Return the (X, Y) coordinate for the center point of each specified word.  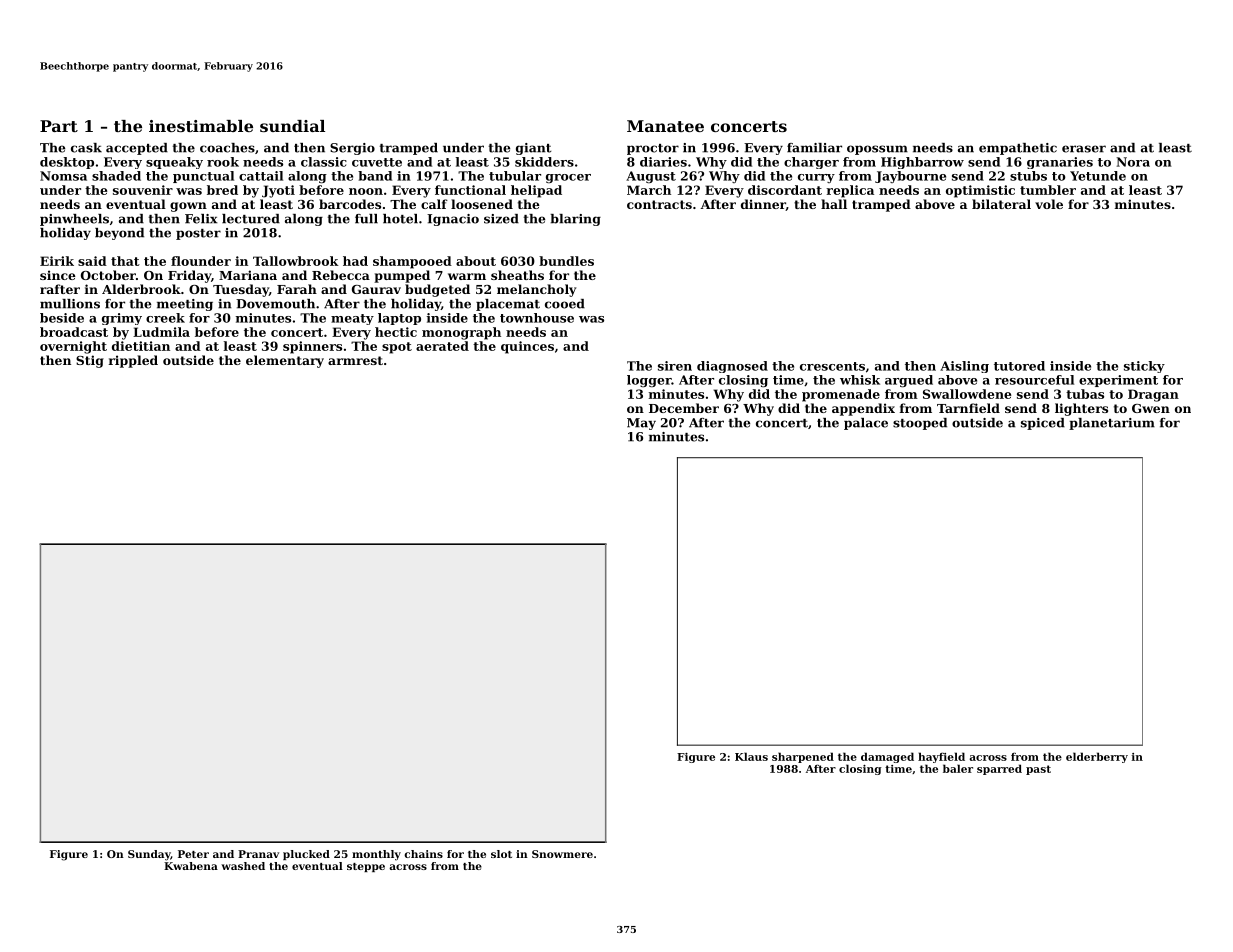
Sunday (149, 855)
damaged (887, 757)
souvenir (143, 190)
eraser (1084, 149)
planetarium (1112, 424)
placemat (508, 305)
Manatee (665, 126)
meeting (185, 305)
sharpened (803, 757)
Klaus (751, 756)
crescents (832, 366)
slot (501, 854)
